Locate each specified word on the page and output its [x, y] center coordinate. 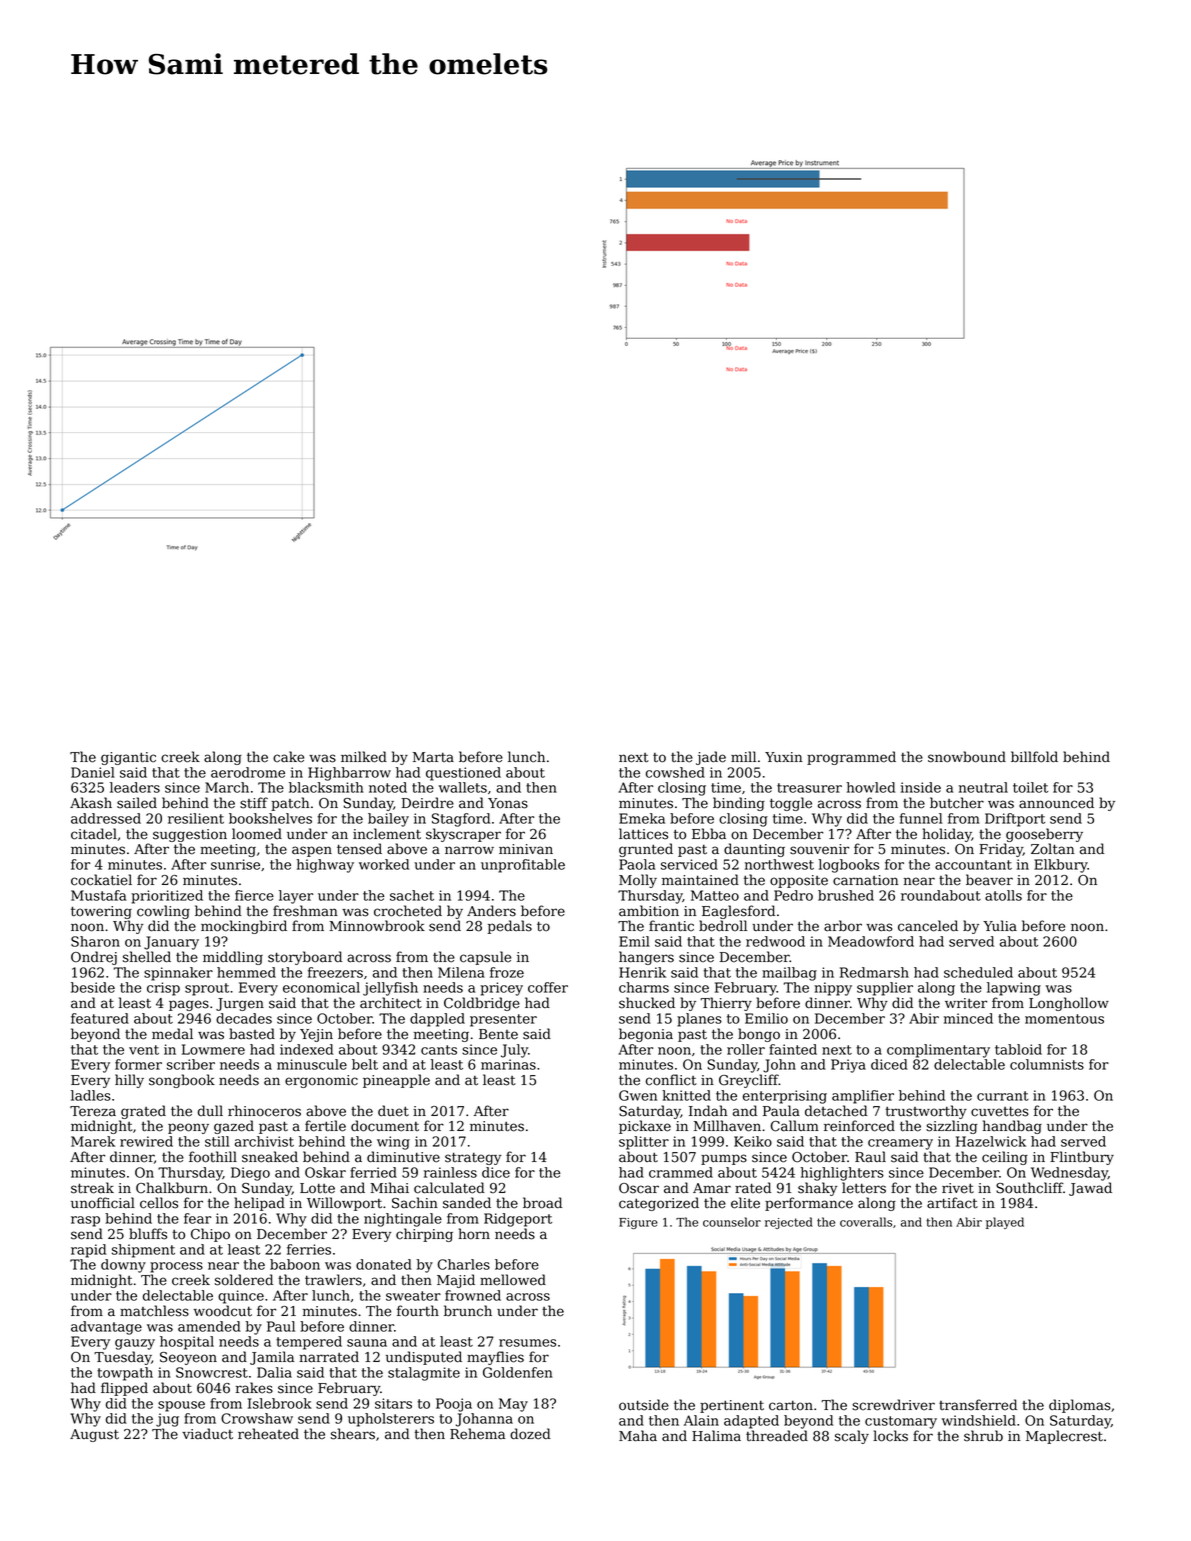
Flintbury [1082, 1158]
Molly [638, 881]
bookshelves [270, 818]
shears [353, 1434]
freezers [335, 972]
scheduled [978, 972]
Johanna [484, 1420]
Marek [93, 1141]
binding [739, 804]
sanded [467, 1203]
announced [1056, 803]
